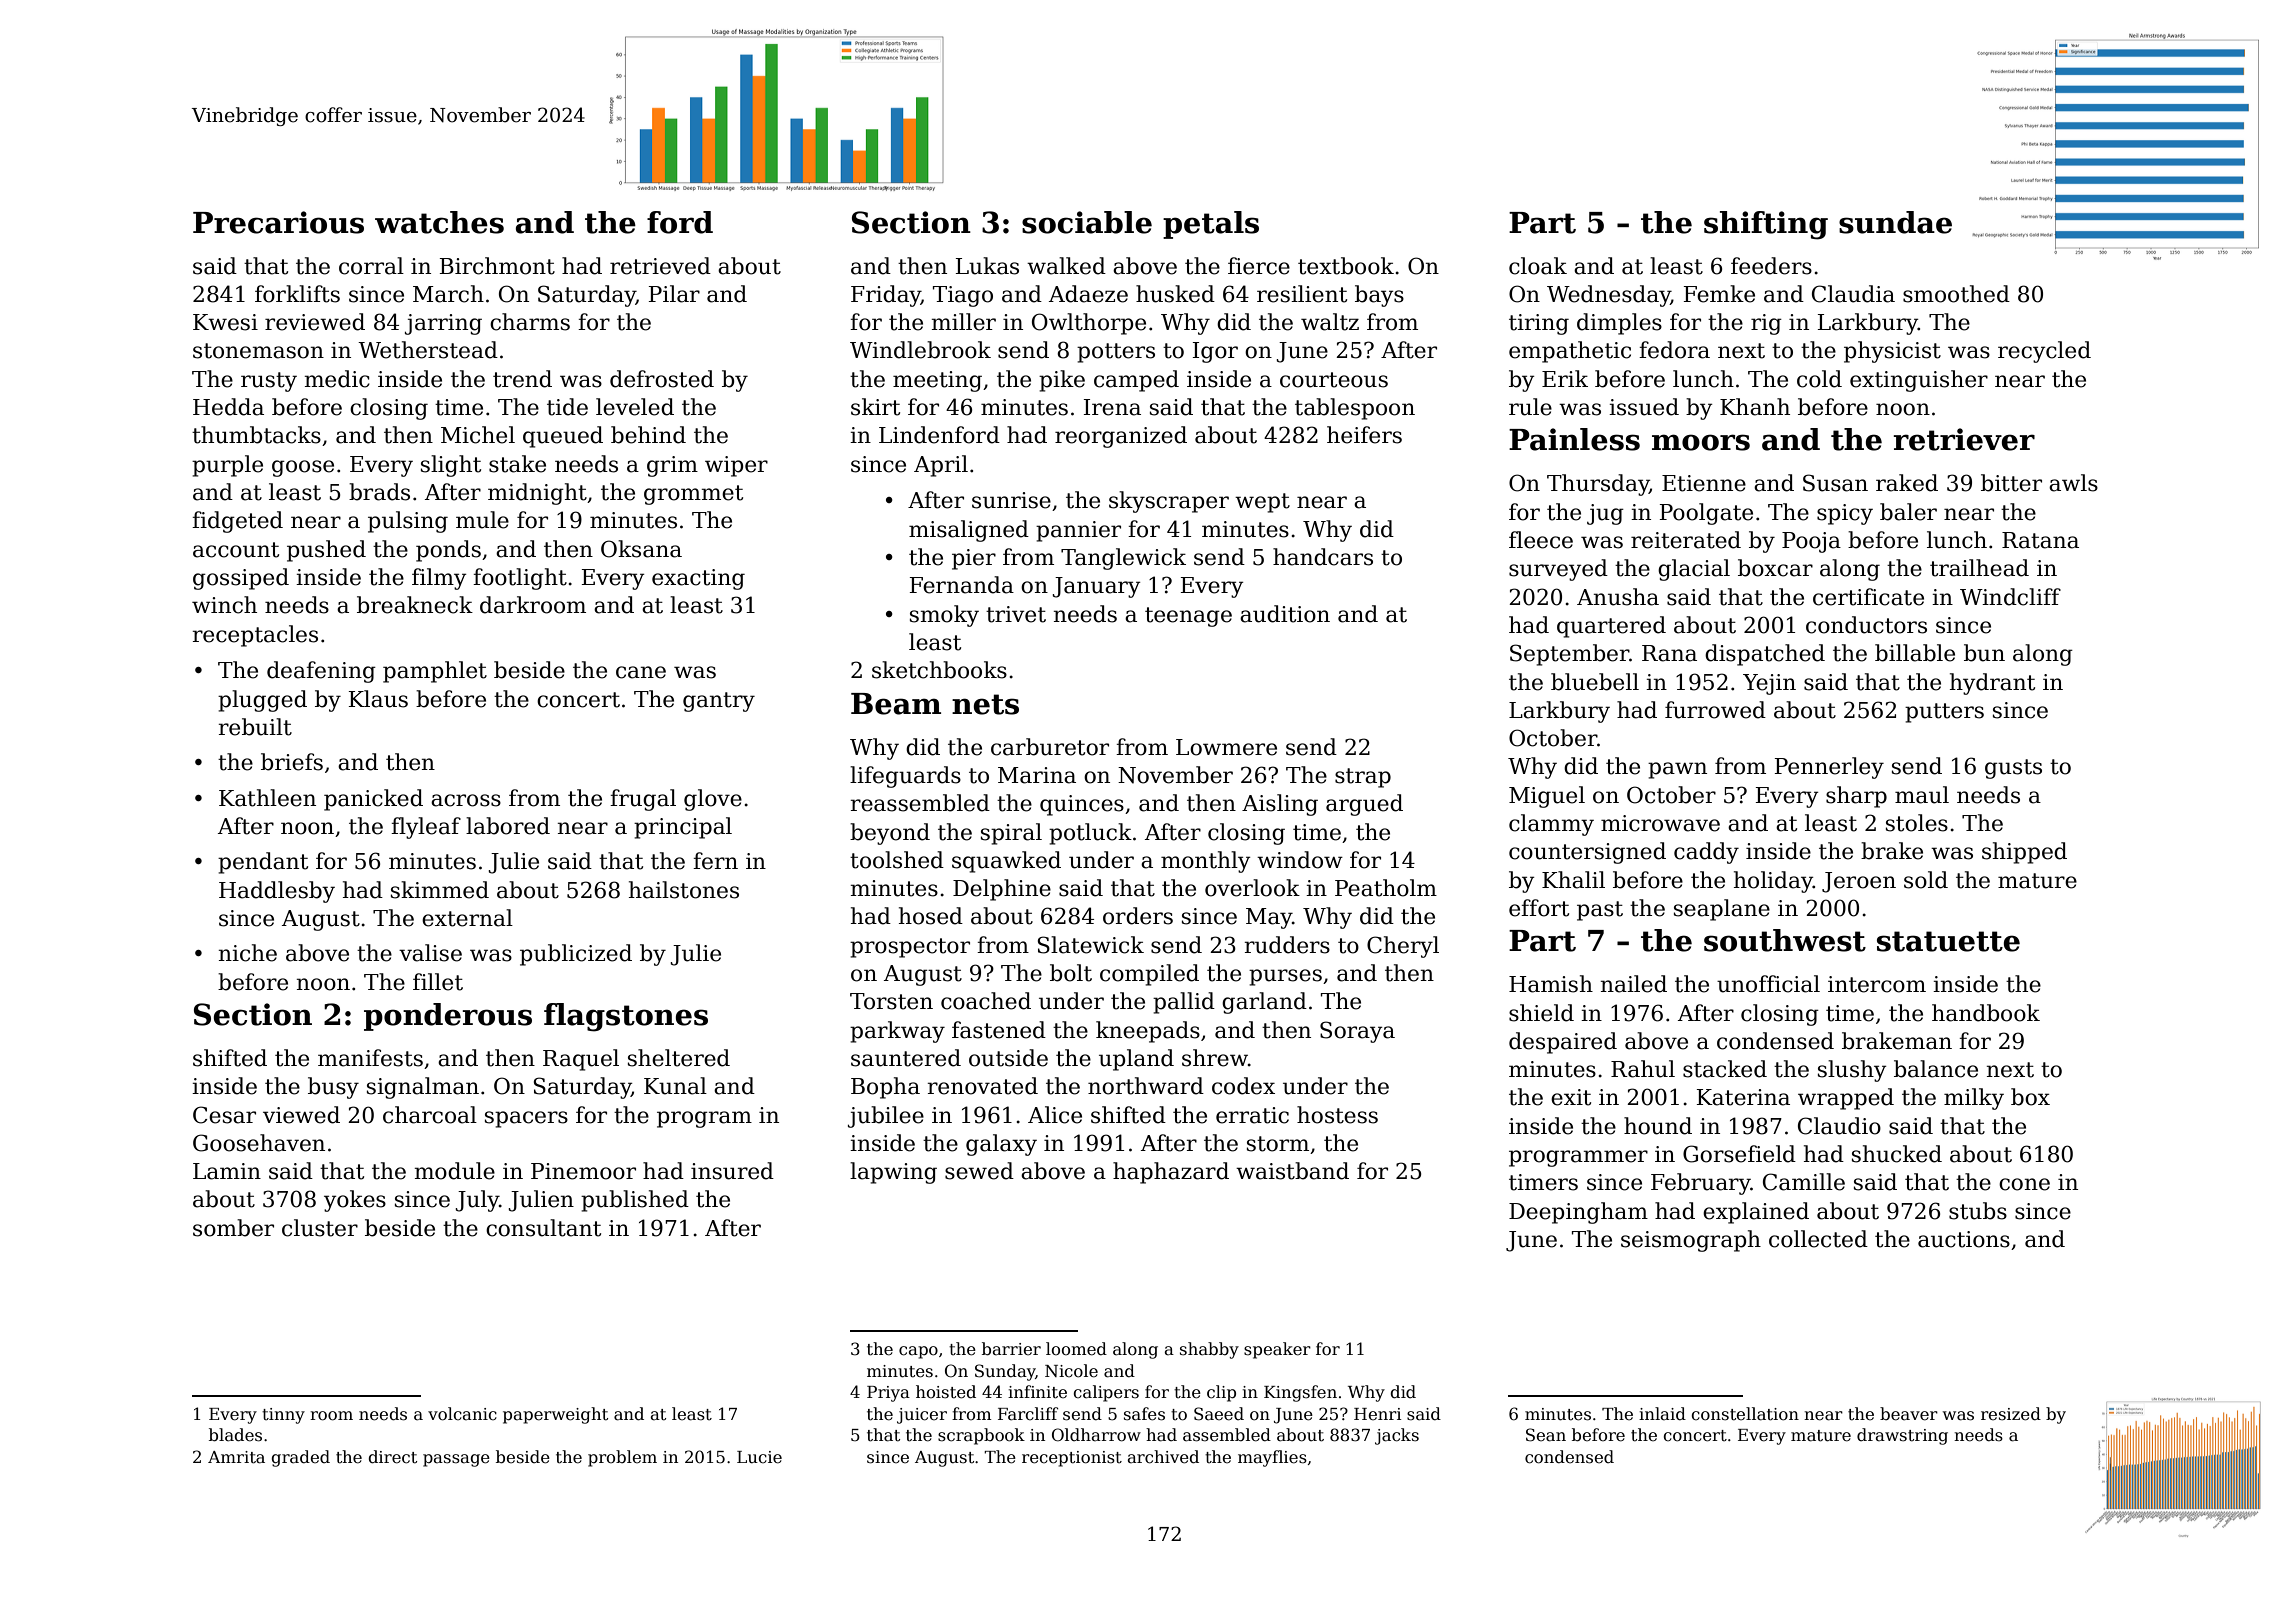  Describe the element at coordinates (355, 1201) in the screenshot. I see `yokes` at that location.
